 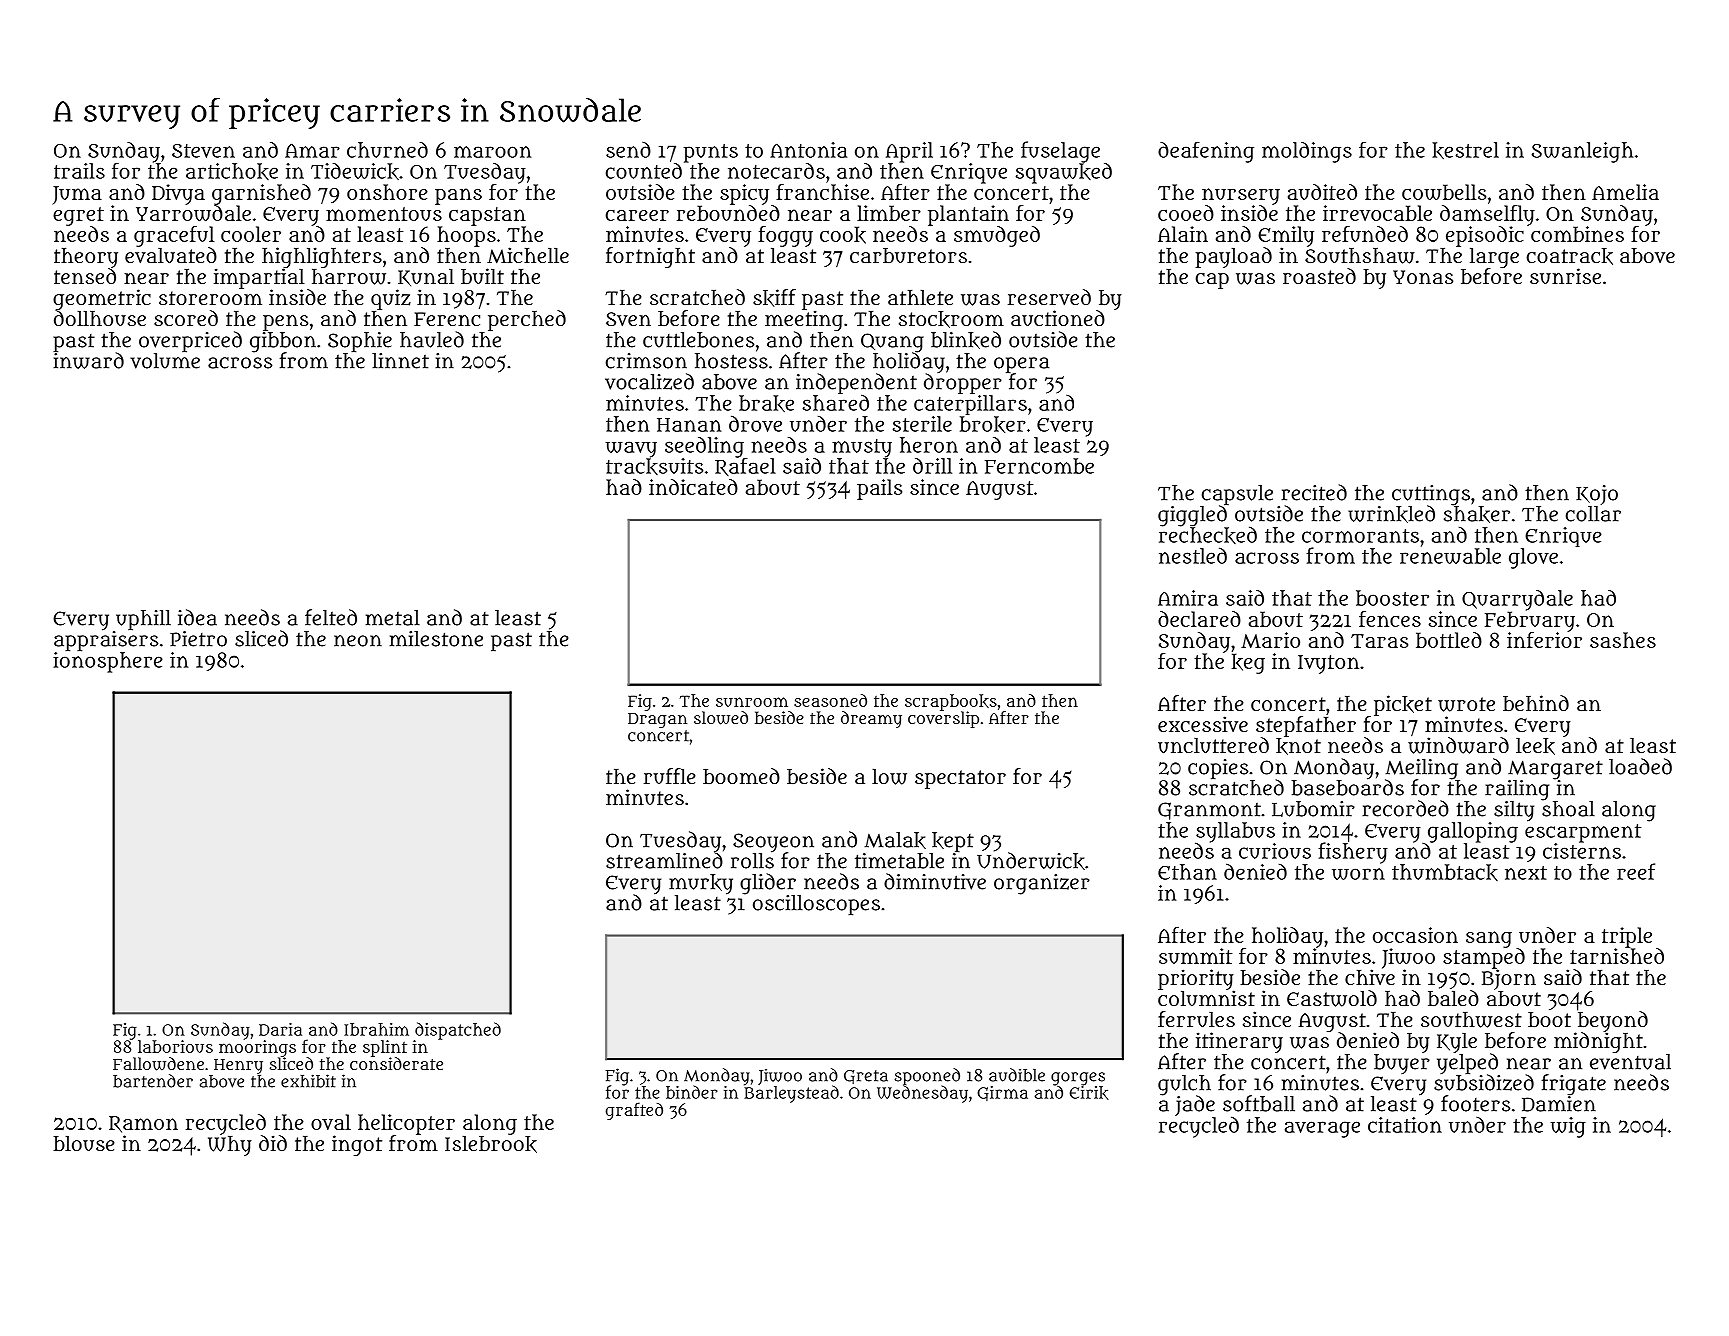 I want to click on ferrules, so click(x=1196, y=1019).
